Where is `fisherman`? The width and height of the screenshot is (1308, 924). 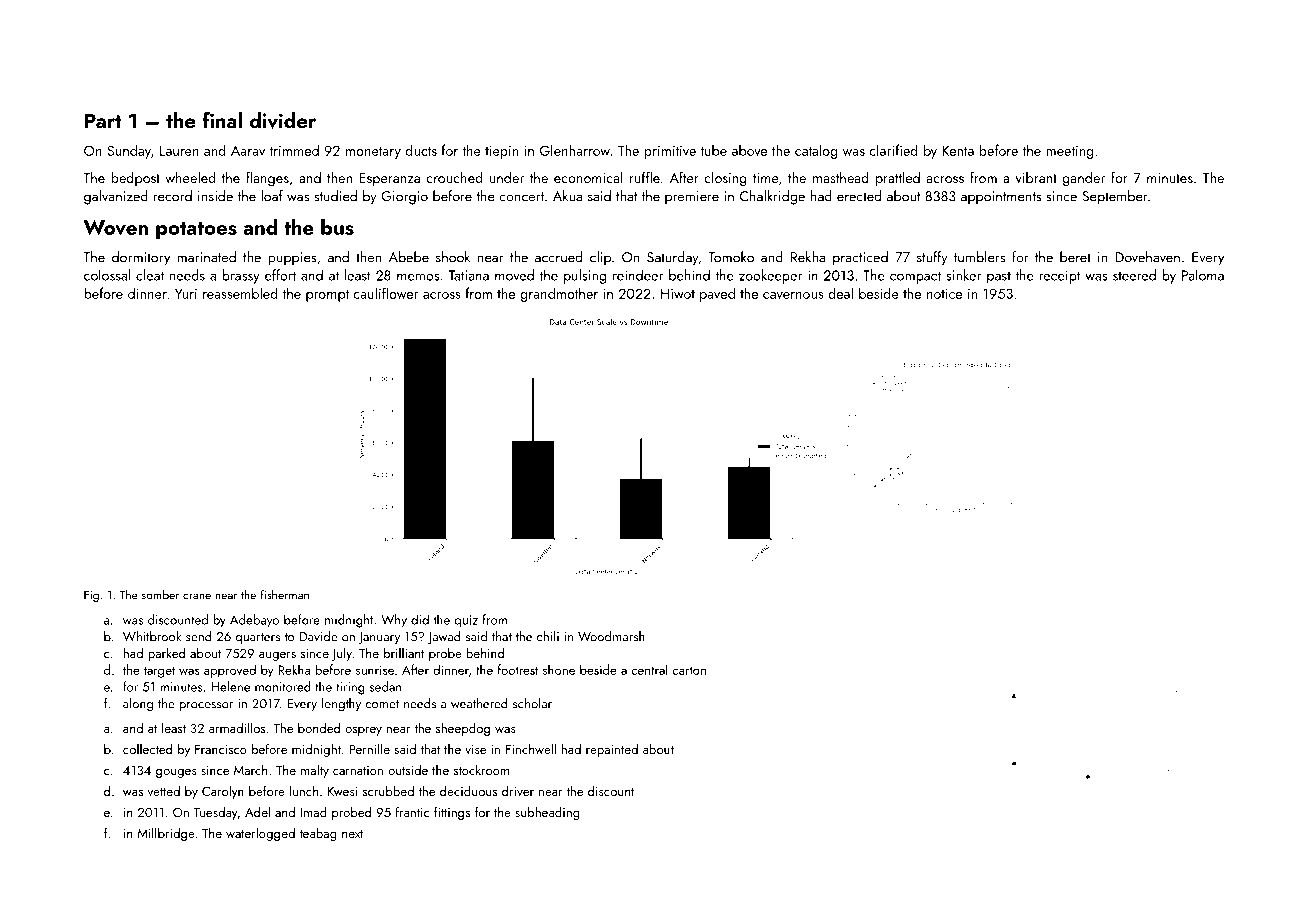
fisherman is located at coordinates (285, 595).
